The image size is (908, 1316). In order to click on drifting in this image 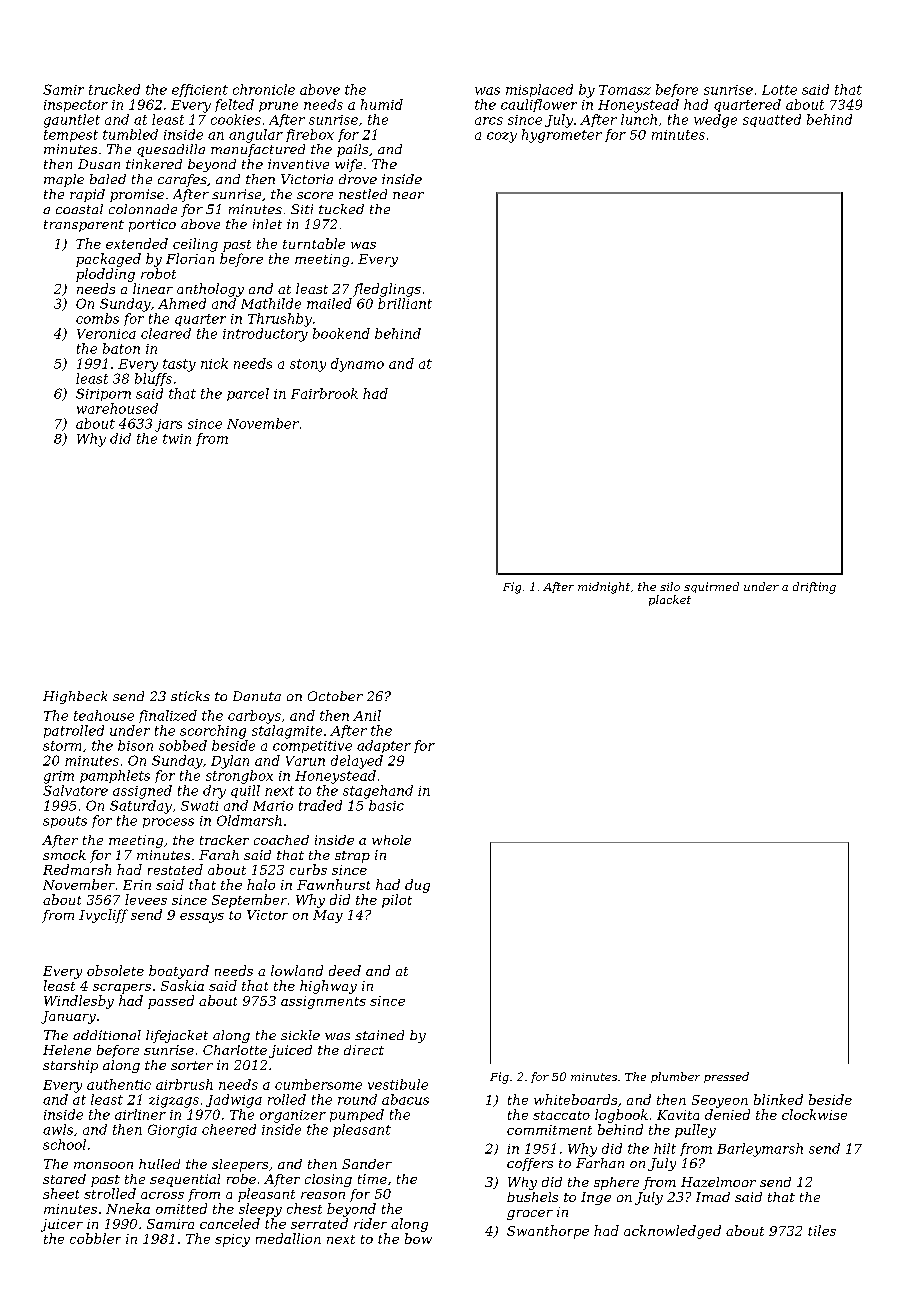, I will do `click(814, 588)`.
